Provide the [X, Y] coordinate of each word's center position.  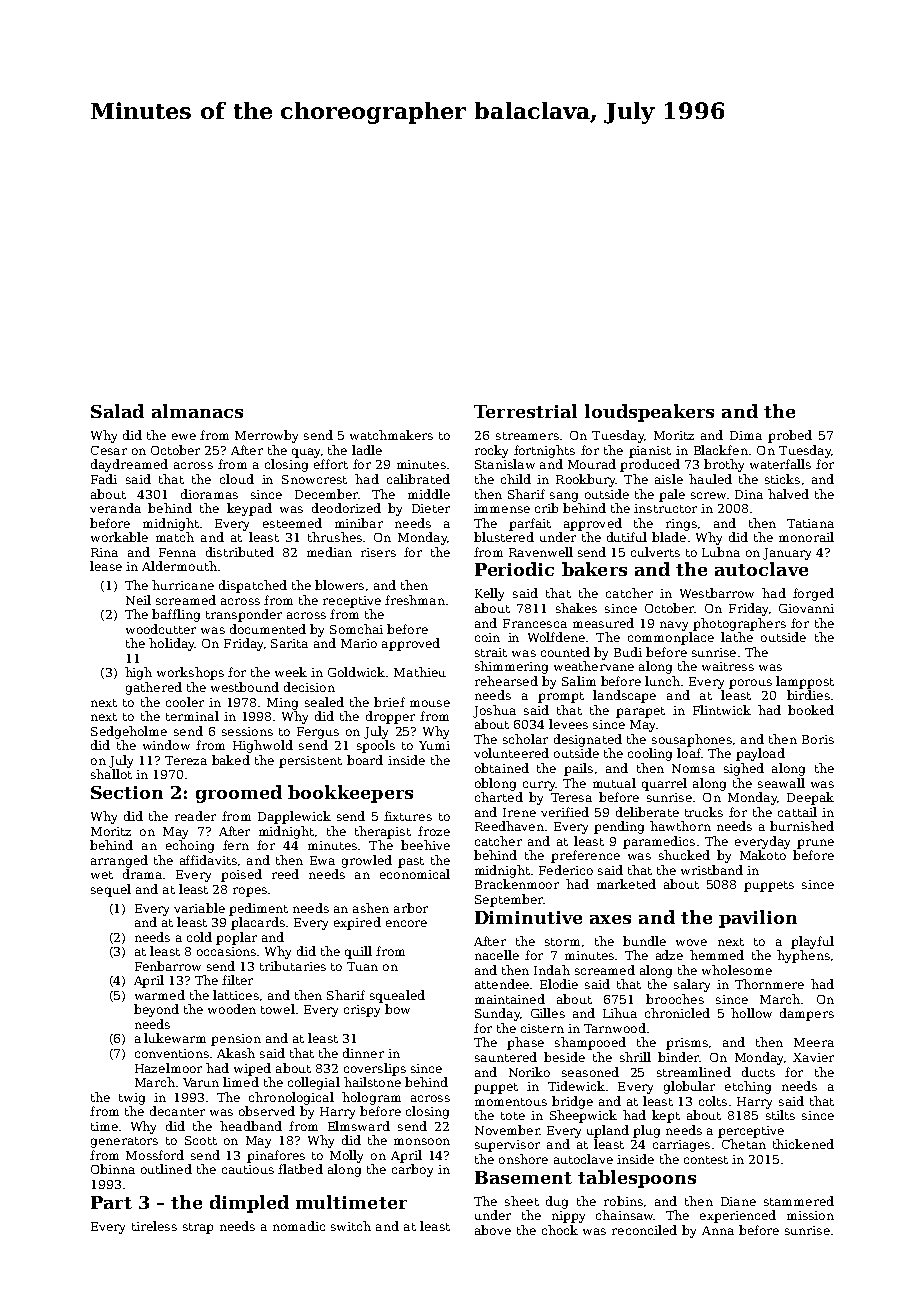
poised [241, 875]
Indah [552, 970]
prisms [687, 1044]
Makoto [763, 855]
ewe [184, 436]
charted [499, 797]
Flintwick [722, 710]
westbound [245, 687]
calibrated [418, 479]
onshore [523, 1159]
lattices [236, 995]
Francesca [535, 623]
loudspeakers [649, 413]
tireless [154, 1226]
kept [666, 1116]
